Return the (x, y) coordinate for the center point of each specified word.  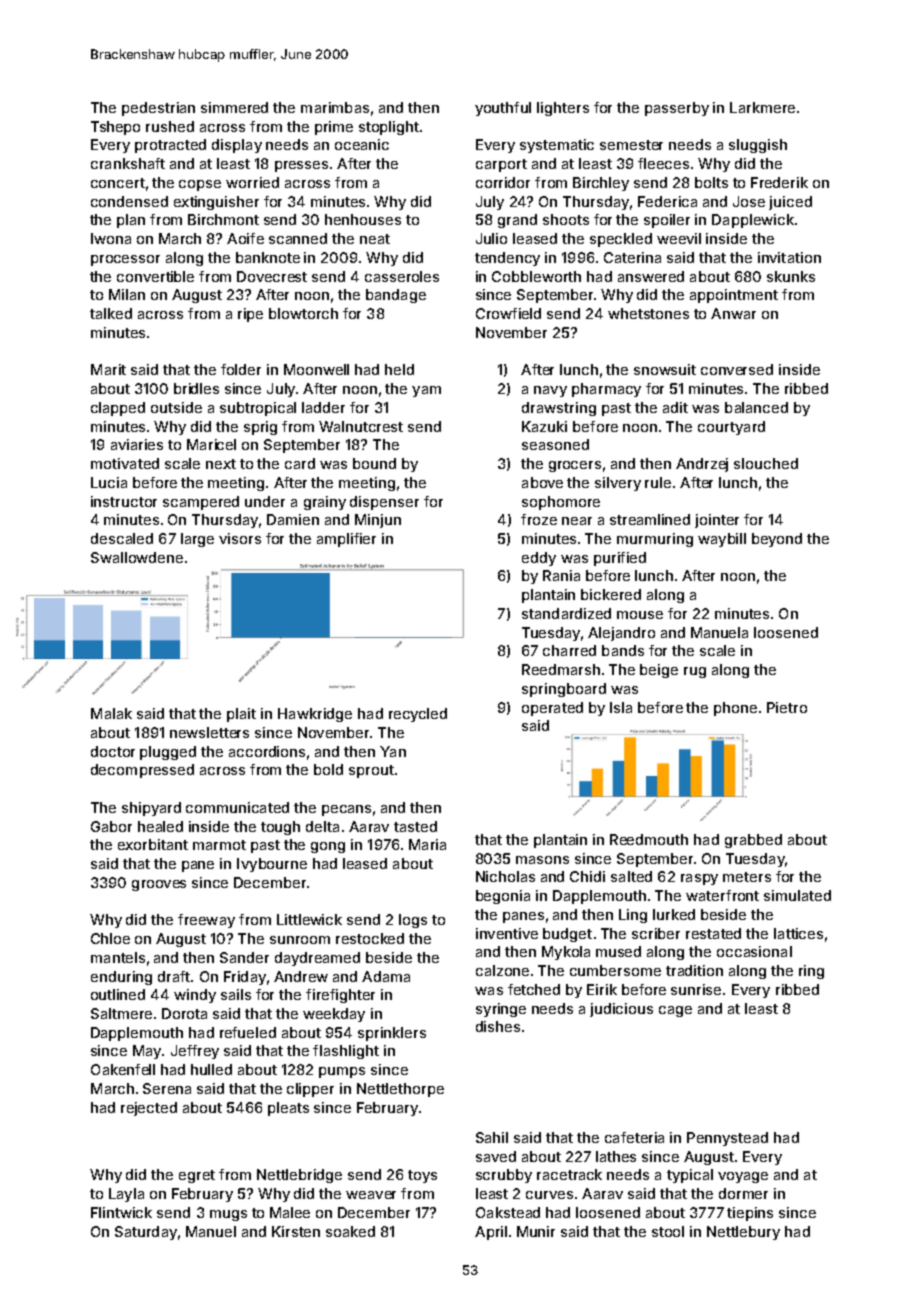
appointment (734, 296)
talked (111, 313)
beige (659, 671)
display (237, 146)
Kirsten (296, 1231)
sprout (371, 771)
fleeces (663, 163)
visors (240, 538)
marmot (219, 845)
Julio (491, 238)
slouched (766, 463)
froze (539, 519)
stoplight (389, 128)
